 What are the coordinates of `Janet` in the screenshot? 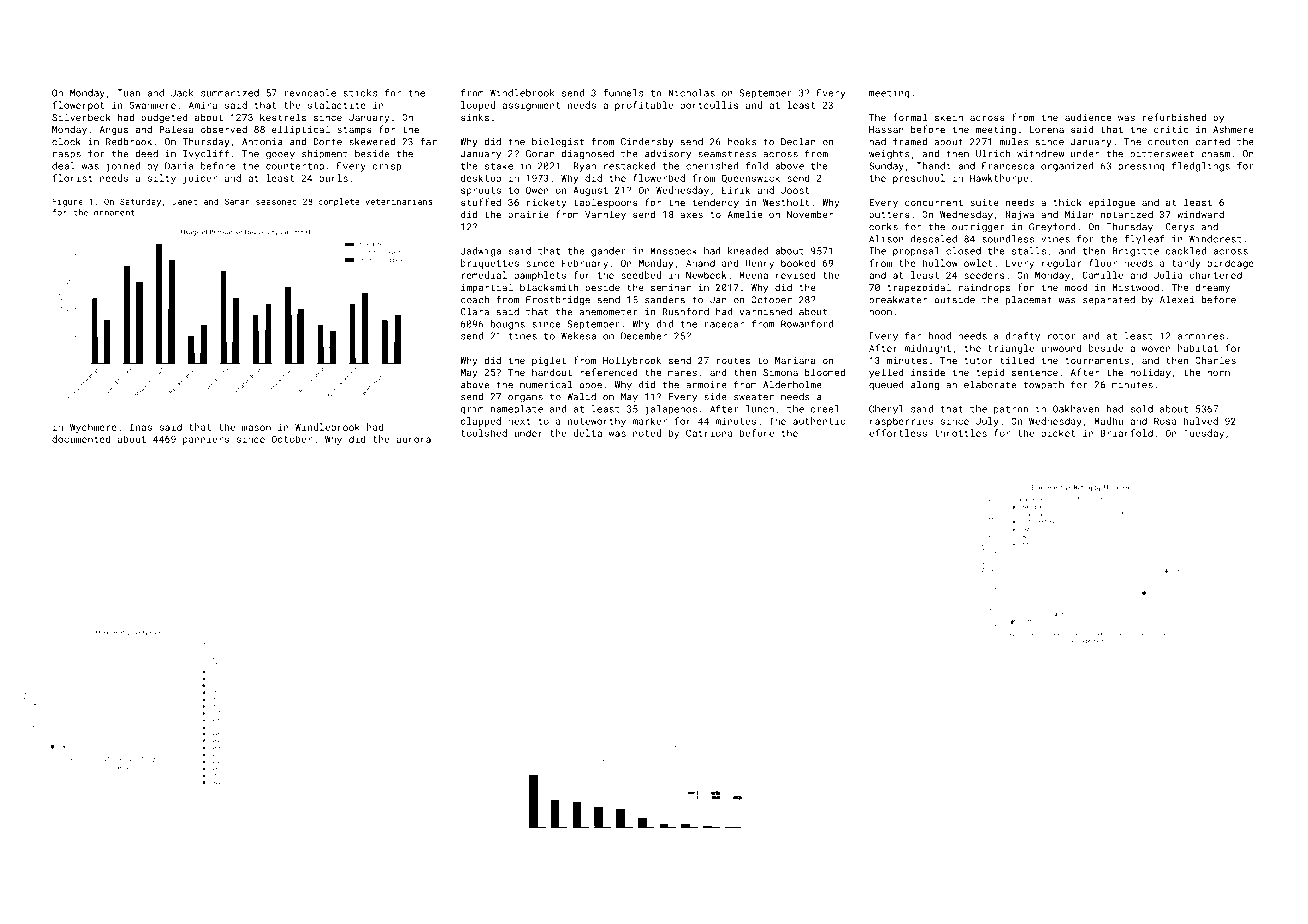 It's located at (184, 202).
